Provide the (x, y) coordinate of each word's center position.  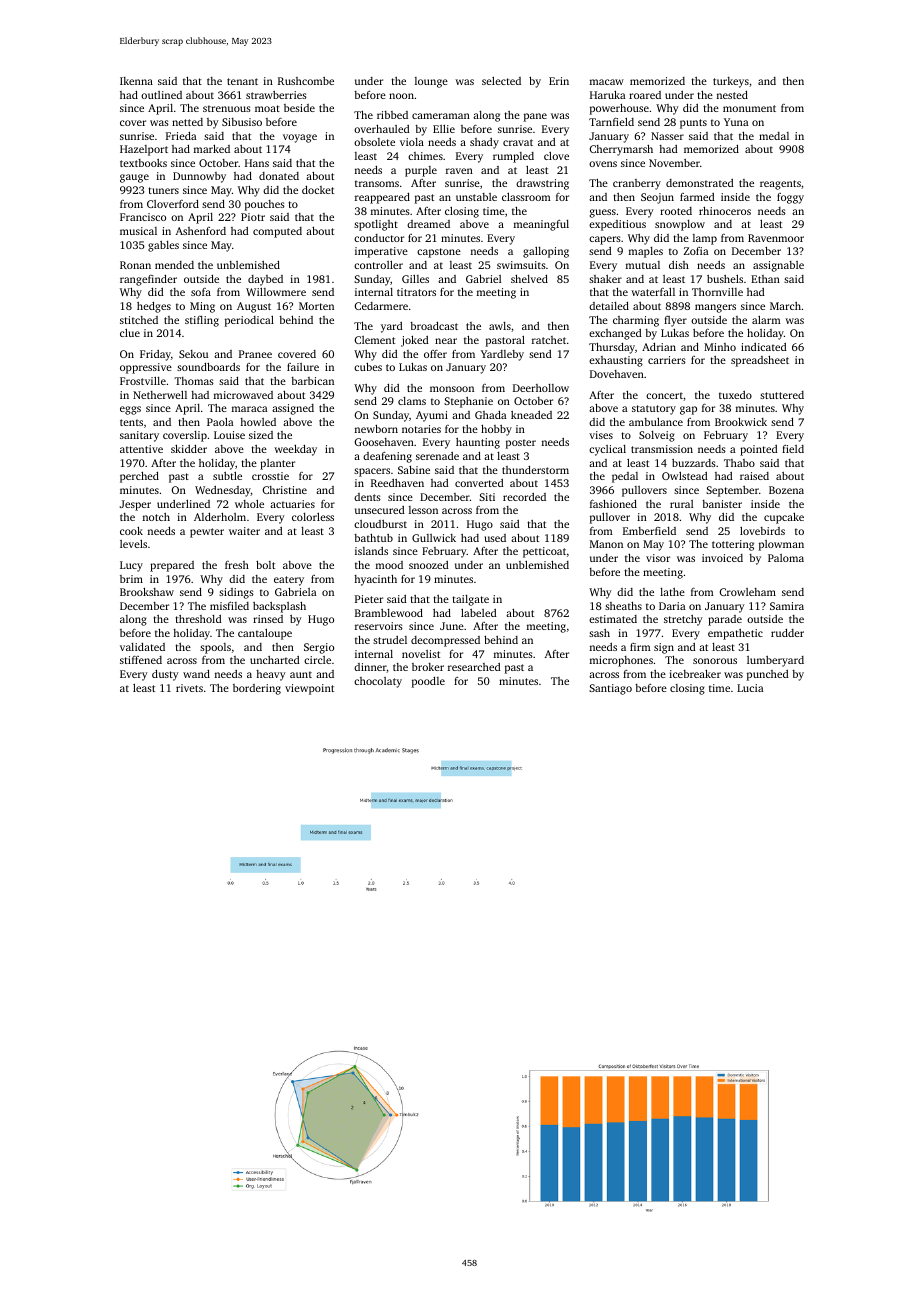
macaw (607, 82)
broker (428, 667)
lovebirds (762, 531)
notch (156, 517)
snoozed (429, 565)
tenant (242, 81)
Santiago (610, 689)
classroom (526, 197)
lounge (431, 82)
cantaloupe (265, 634)
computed (277, 232)
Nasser (667, 136)
